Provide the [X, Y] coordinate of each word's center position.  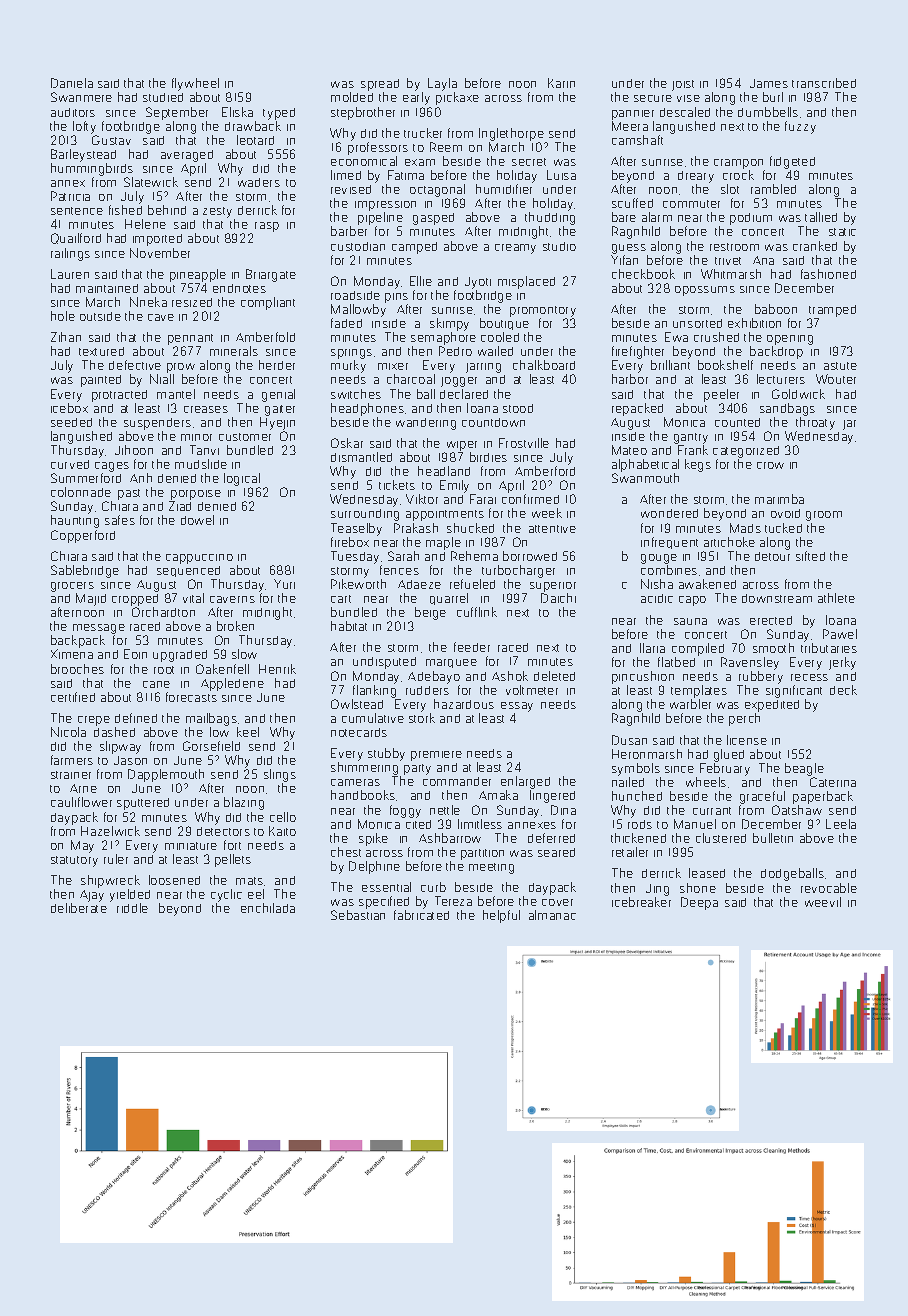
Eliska [237, 112]
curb [433, 887]
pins [396, 298]
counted [737, 422]
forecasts [191, 697]
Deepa [699, 903]
